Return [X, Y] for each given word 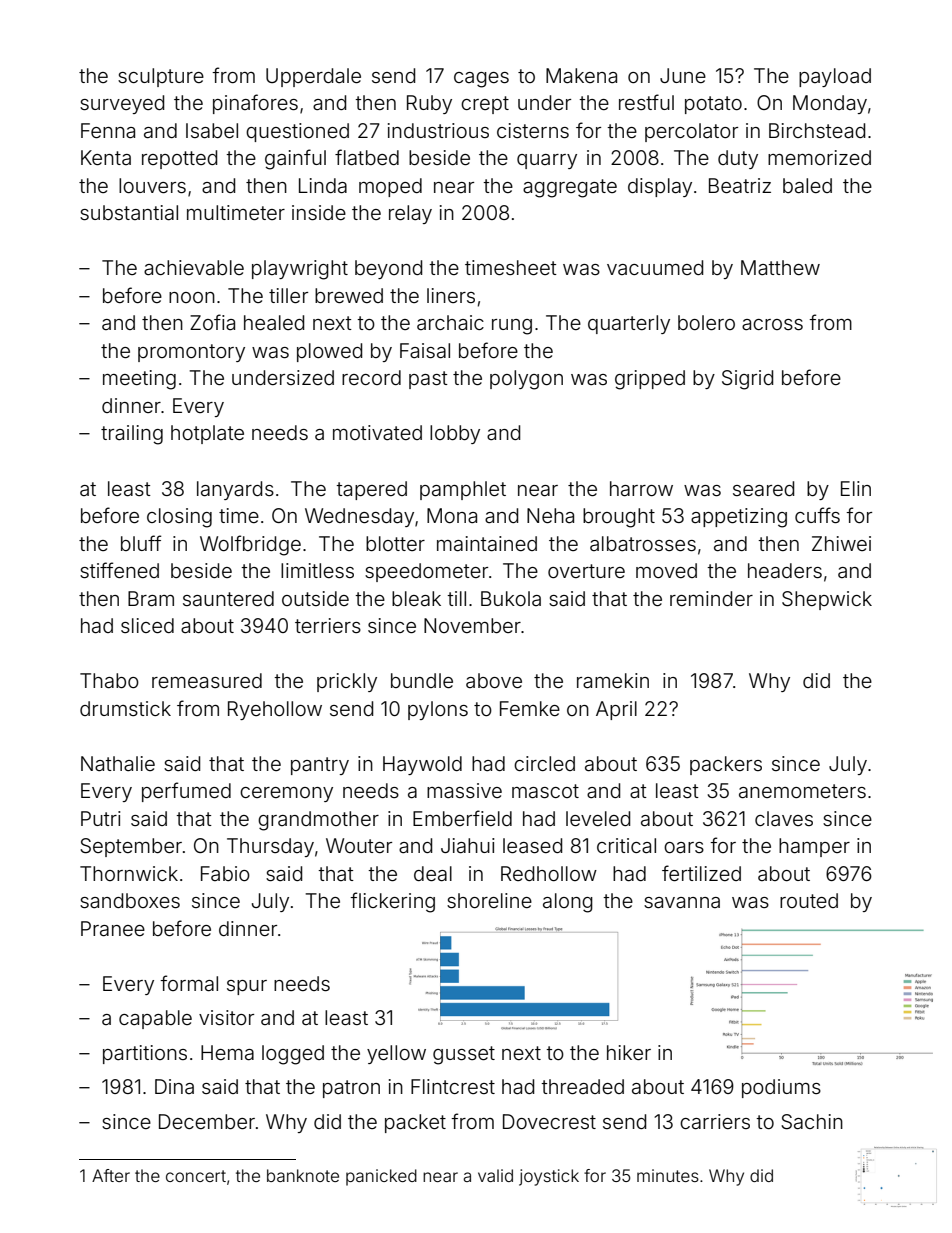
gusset [464, 1055]
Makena [581, 75]
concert [196, 1176]
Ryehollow [275, 710]
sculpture [161, 77]
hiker [629, 1052]
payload [835, 77]
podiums [781, 1088]
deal [433, 873]
